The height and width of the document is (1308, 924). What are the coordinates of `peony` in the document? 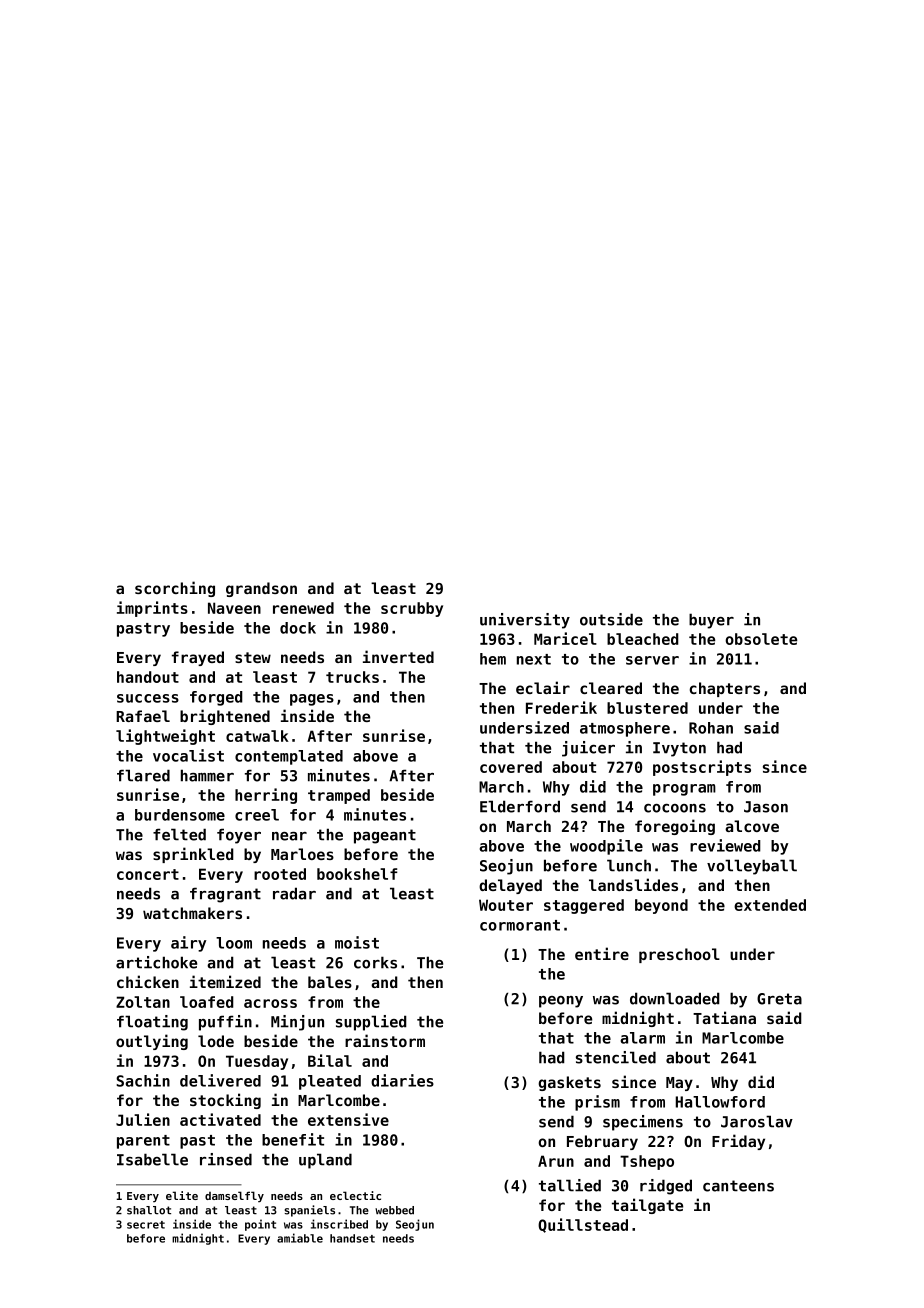 It's located at (561, 1002).
